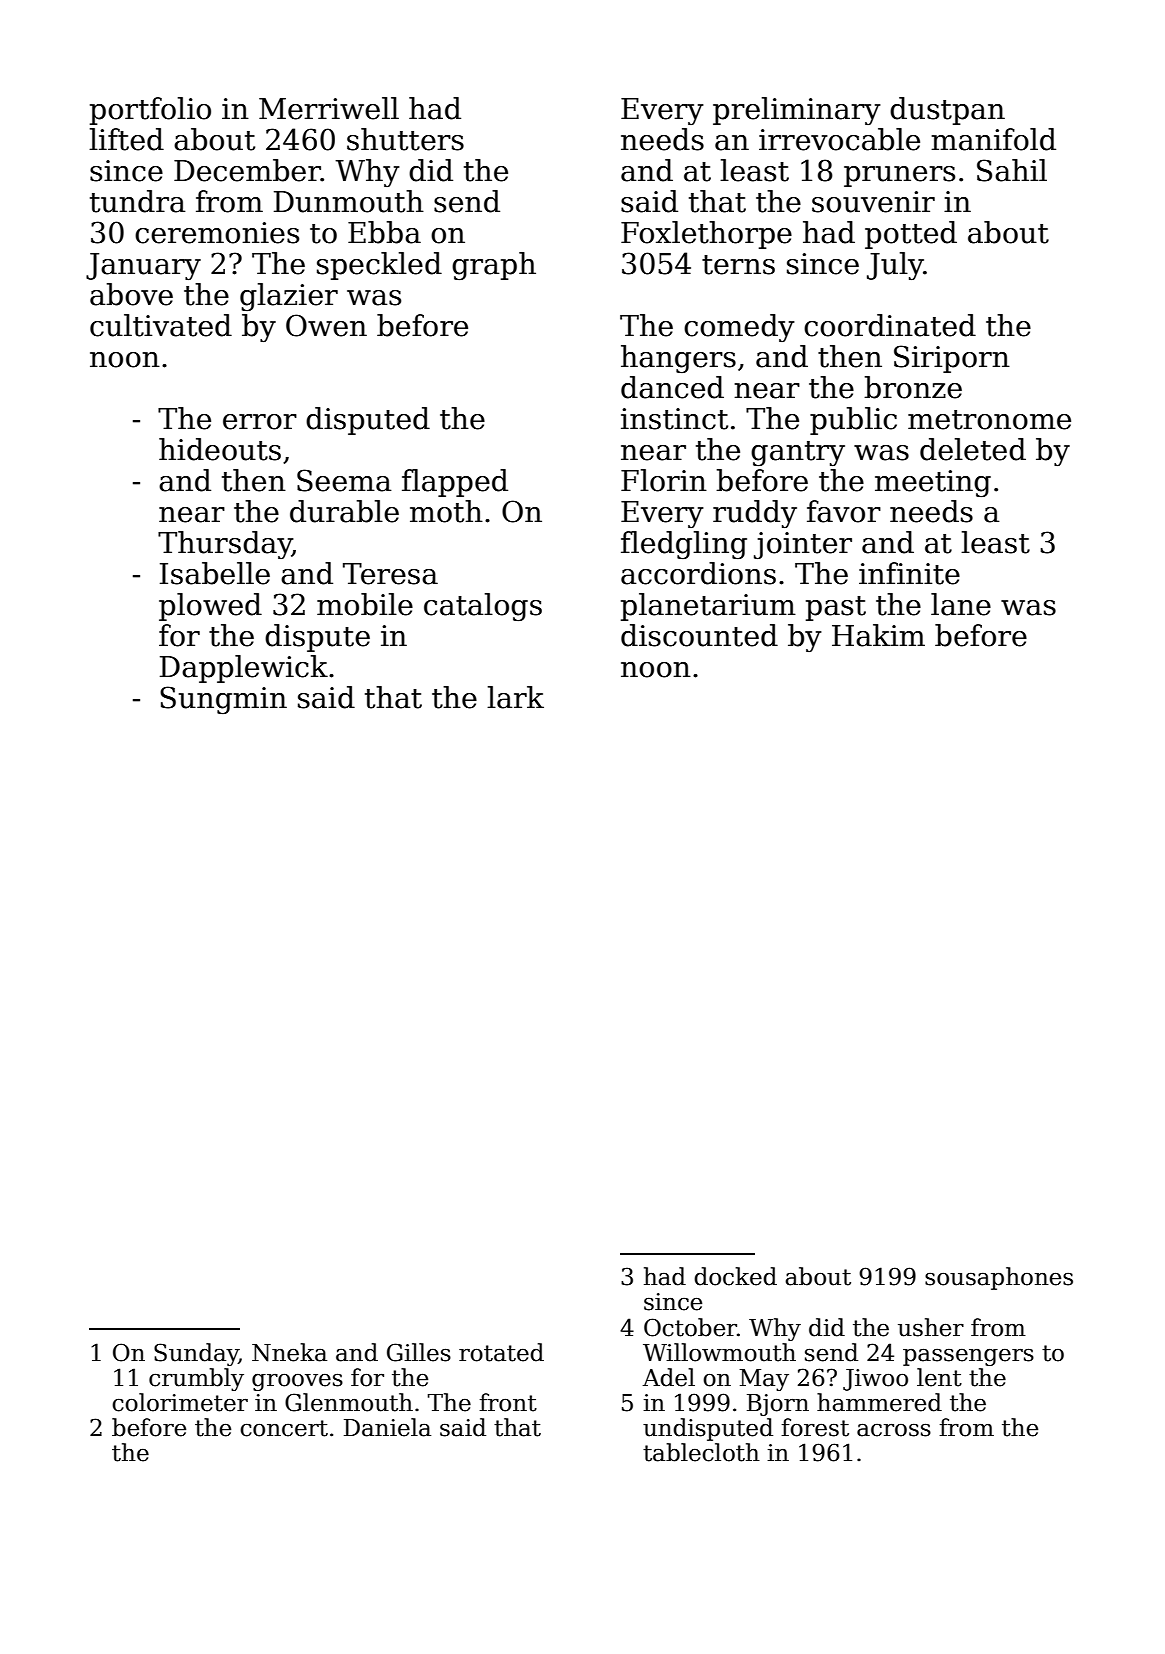 Image resolution: width=1165 pixels, height=1654 pixels. Describe the element at coordinates (875, 1380) in the document. I see `Jiwoo` at that location.
